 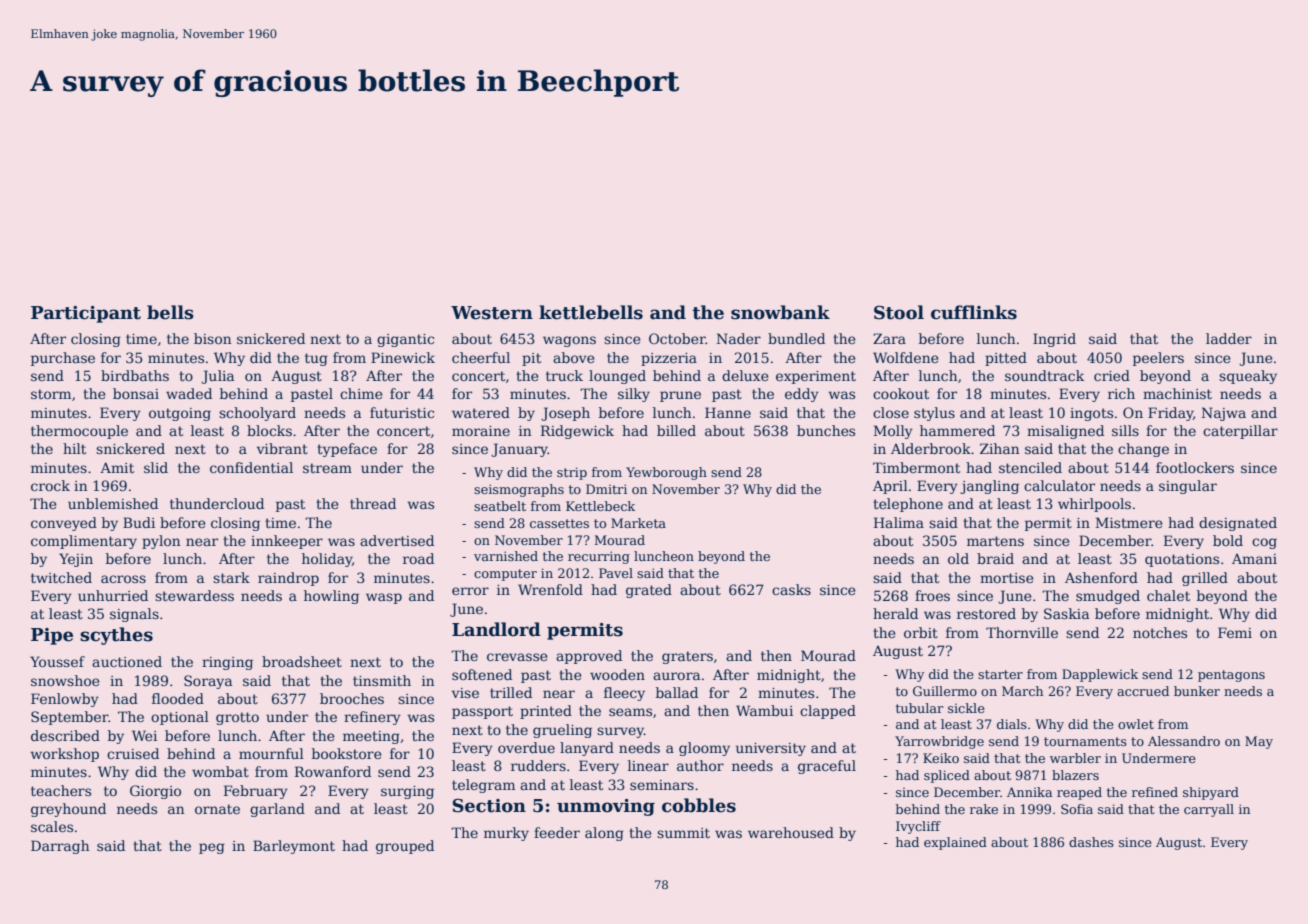 I want to click on Wambui, so click(x=764, y=710).
